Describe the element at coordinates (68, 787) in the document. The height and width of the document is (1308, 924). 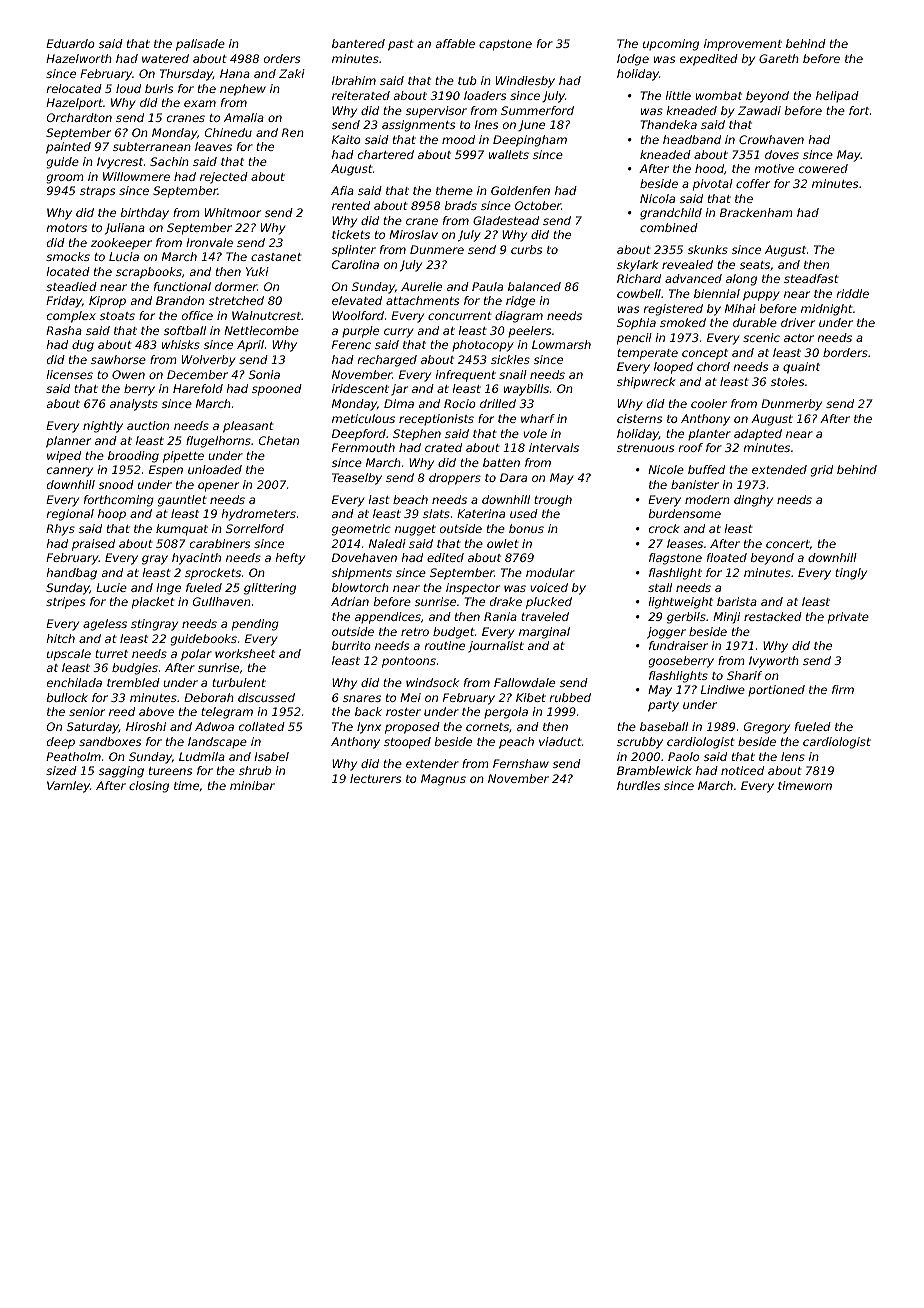
I see `Varnley` at that location.
